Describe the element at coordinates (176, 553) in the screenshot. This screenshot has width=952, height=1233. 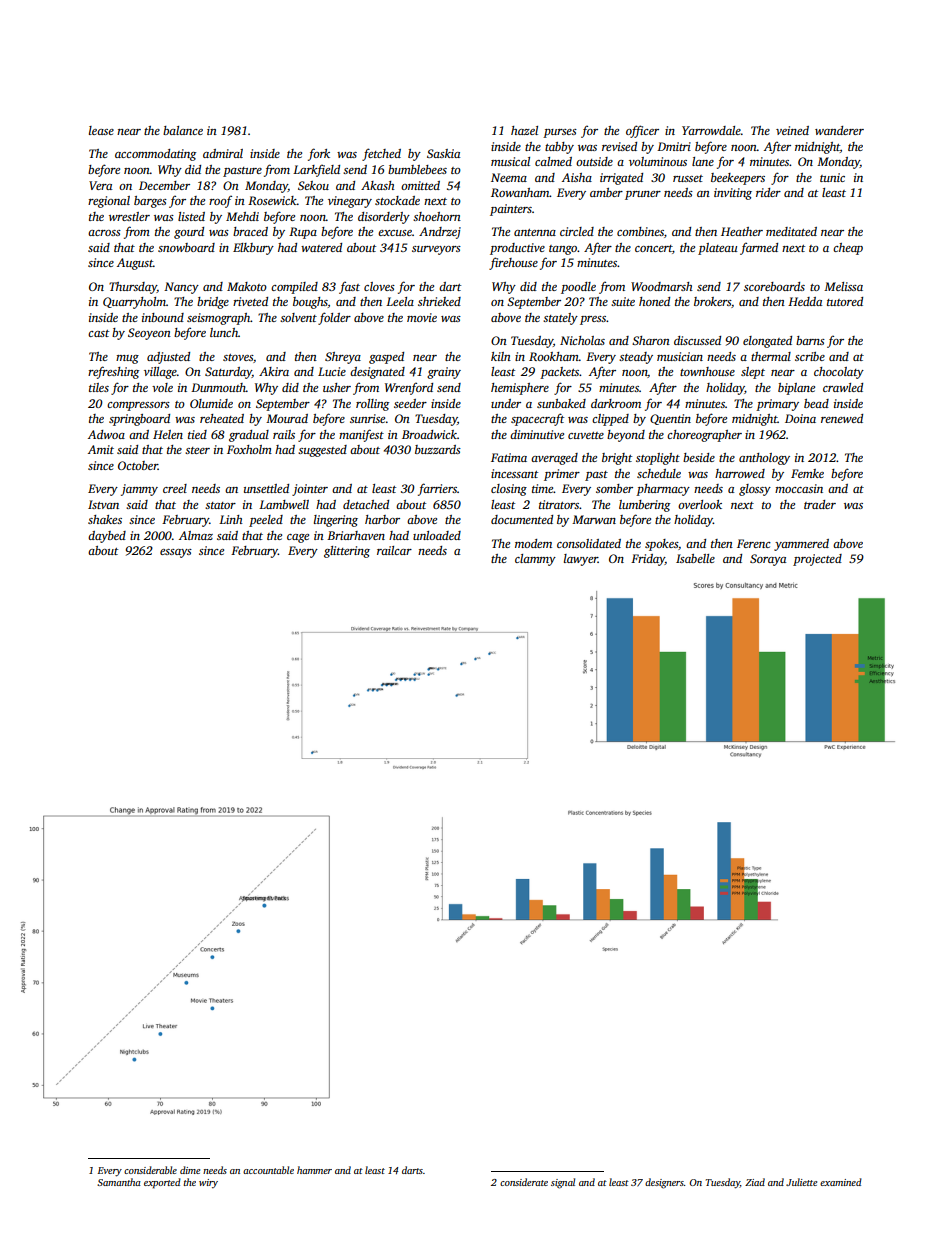
I see `essays` at that location.
